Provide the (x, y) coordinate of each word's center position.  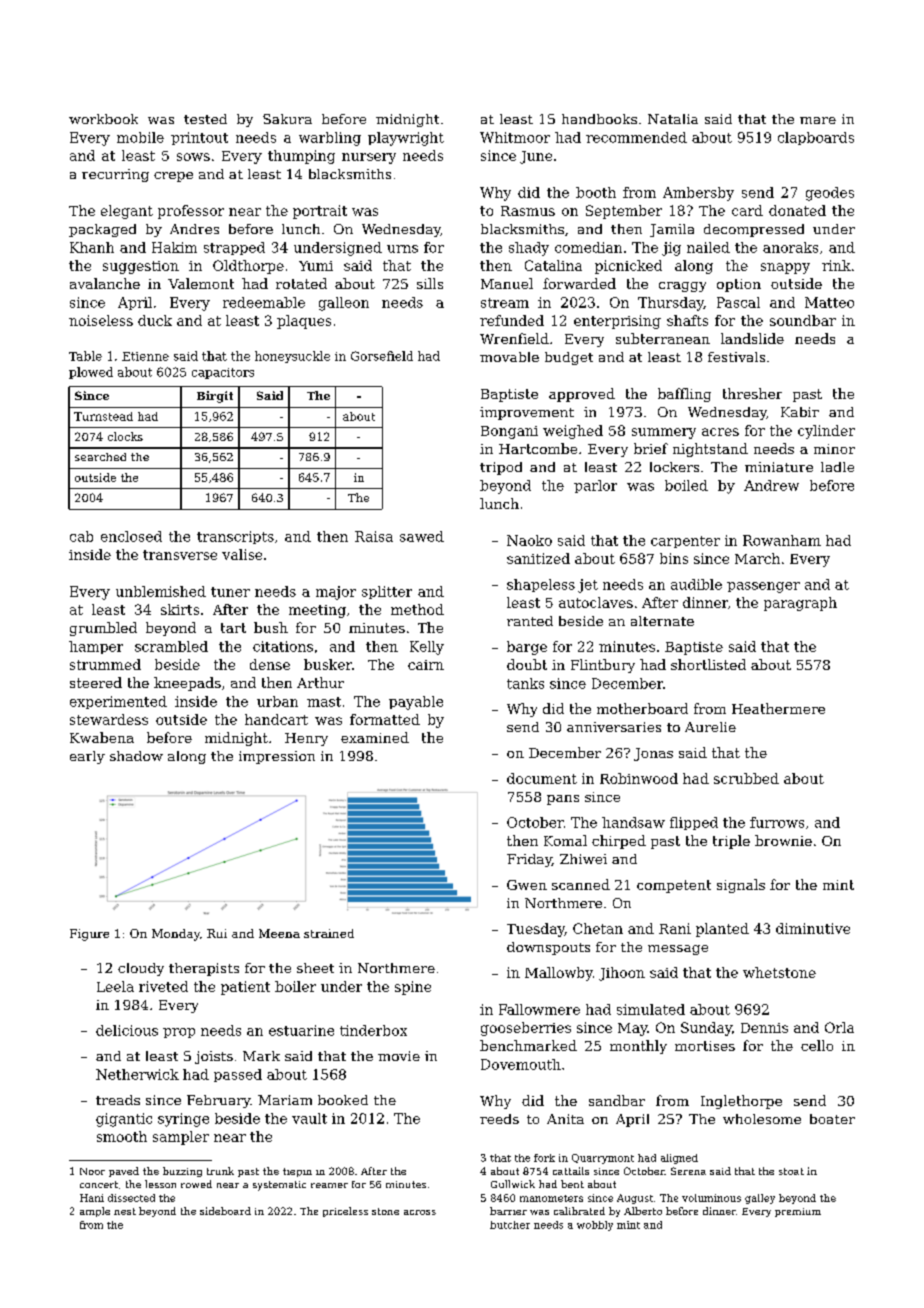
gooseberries (526, 1029)
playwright (406, 139)
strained (329, 933)
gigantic (124, 1120)
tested (205, 119)
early (87, 757)
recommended (636, 137)
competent (674, 886)
